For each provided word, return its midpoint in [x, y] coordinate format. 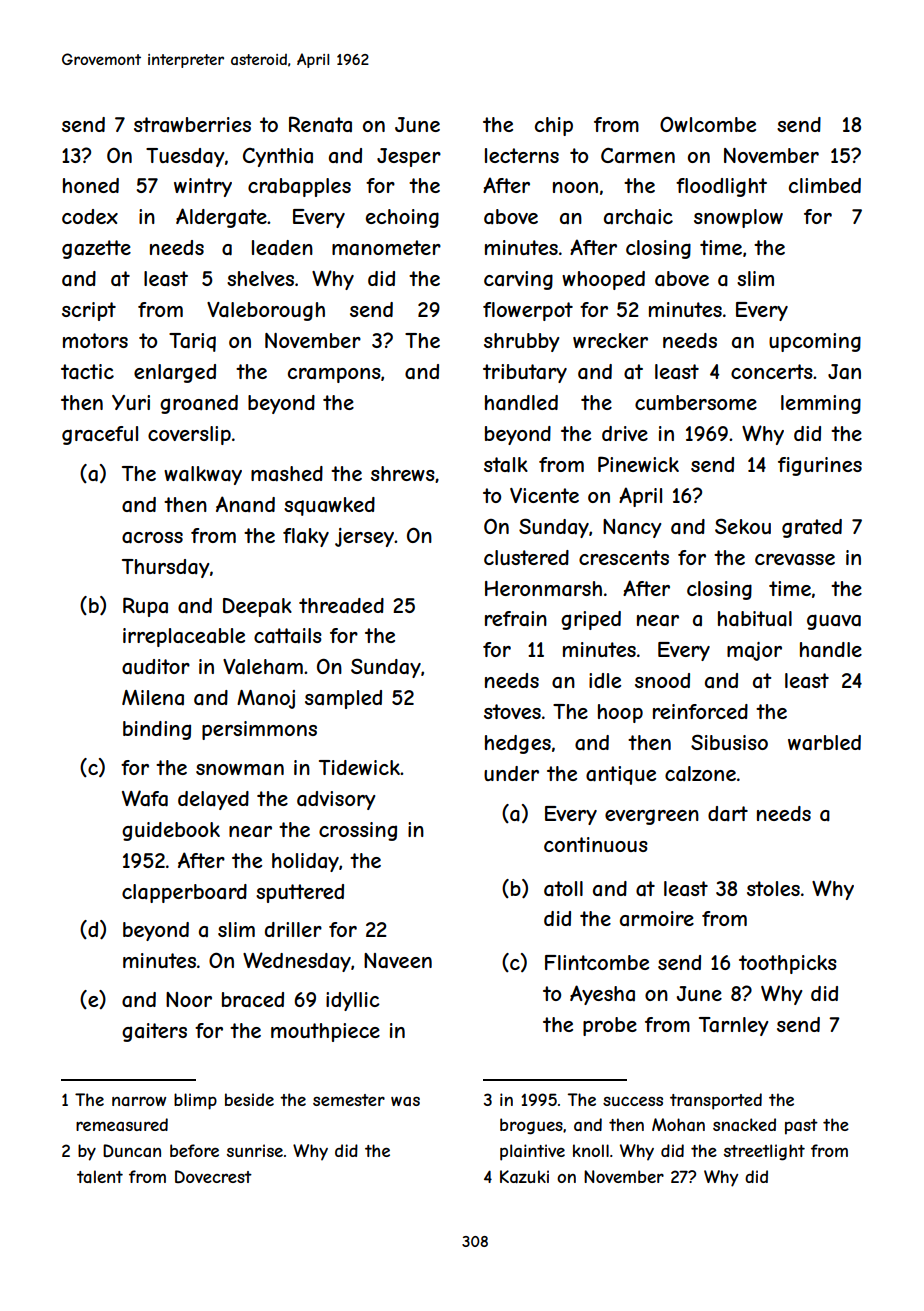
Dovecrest [213, 1176]
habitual [755, 618]
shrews [403, 473]
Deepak [257, 607]
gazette [96, 249]
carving [518, 280]
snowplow [738, 218]
